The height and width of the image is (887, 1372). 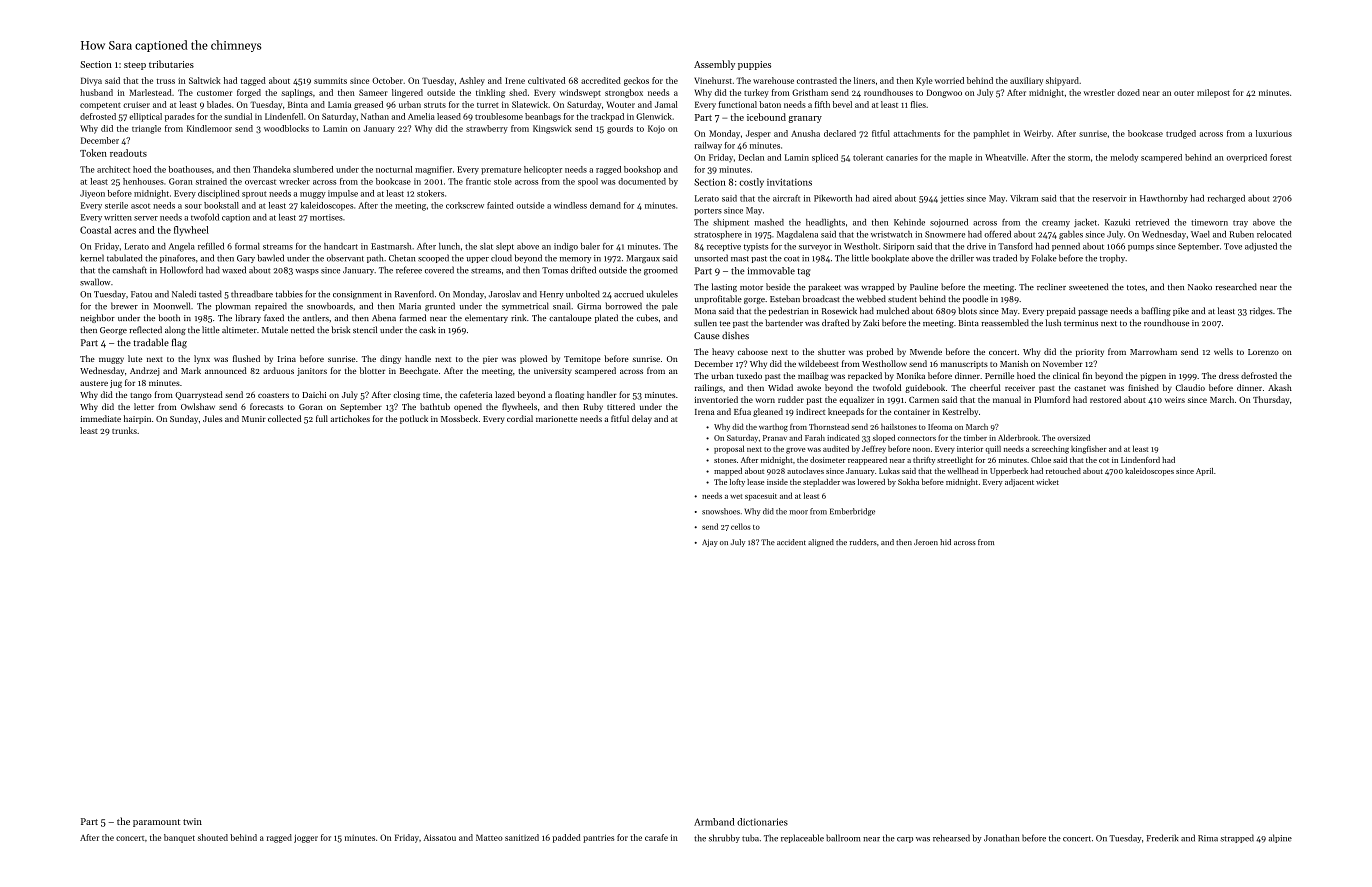 I want to click on milepost, so click(x=1213, y=93).
